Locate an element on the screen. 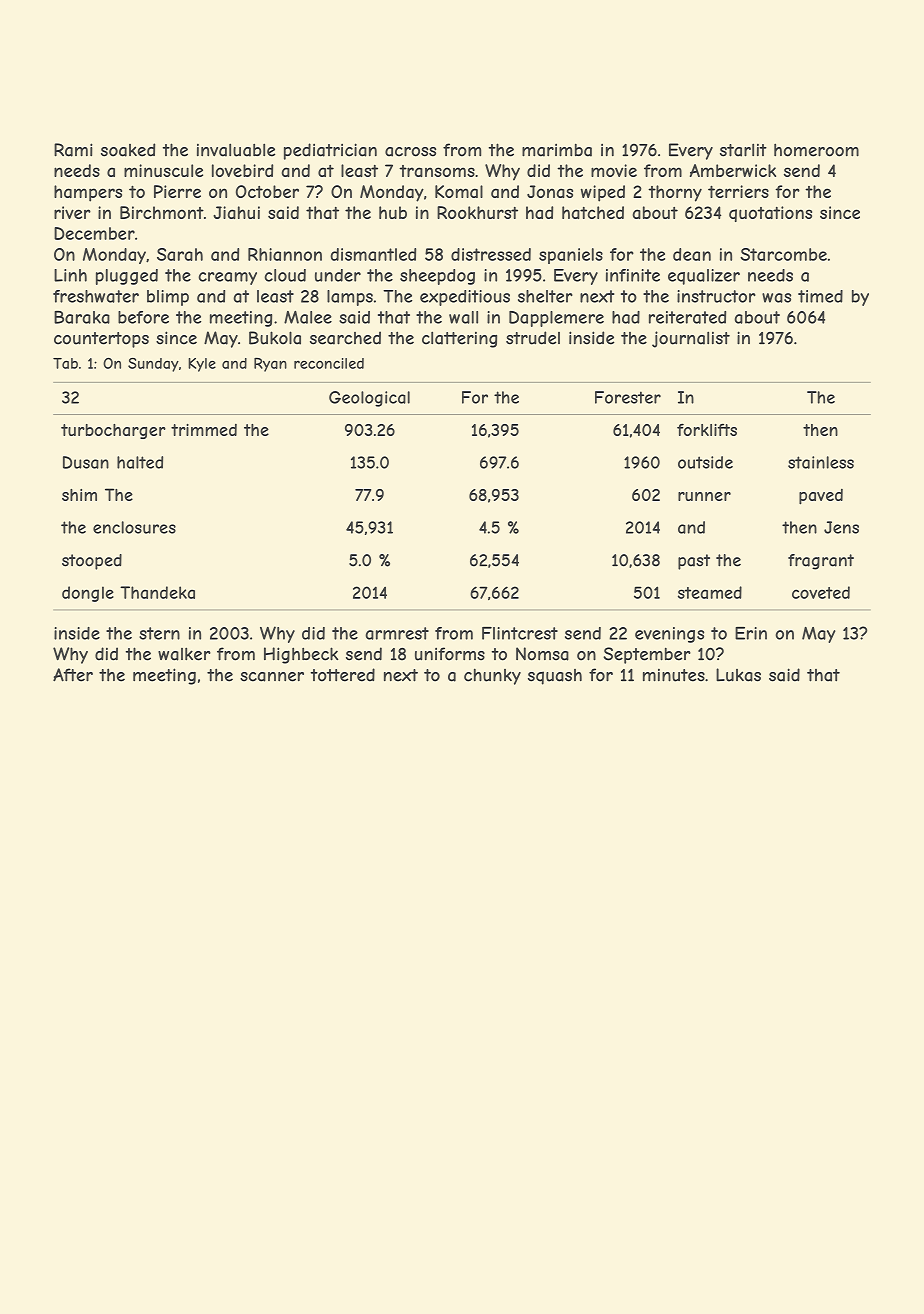 Image resolution: width=924 pixels, height=1314 pixels. reconciled is located at coordinates (329, 363).
